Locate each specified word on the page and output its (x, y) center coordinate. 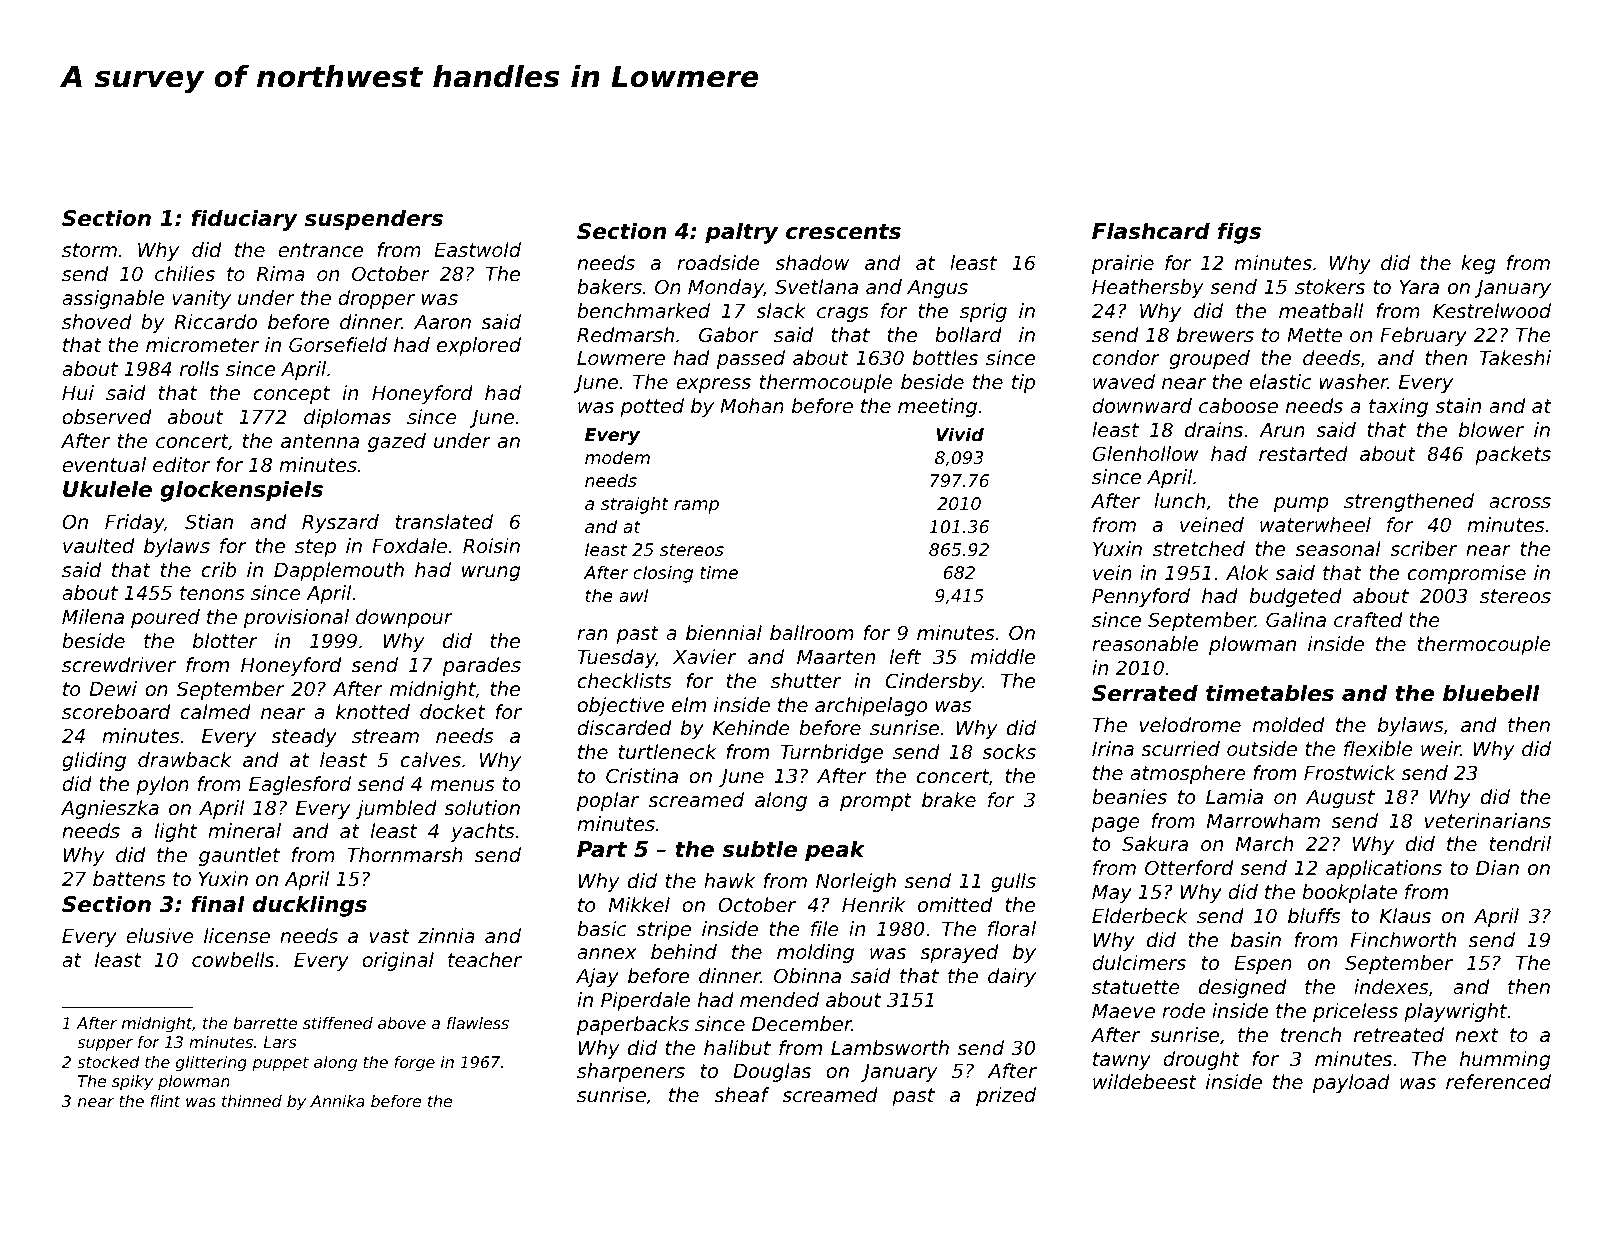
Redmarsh (625, 334)
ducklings (309, 906)
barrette (265, 1023)
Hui (78, 392)
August (1340, 799)
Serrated (1145, 693)
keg (1478, 264)
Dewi (113, 688)
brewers (1215, 334)
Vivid (960, 434)
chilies (185, 273)
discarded (624, 727)
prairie (1123, 264)
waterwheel (1315, 524)
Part (602, 849)
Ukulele (107, 489)
